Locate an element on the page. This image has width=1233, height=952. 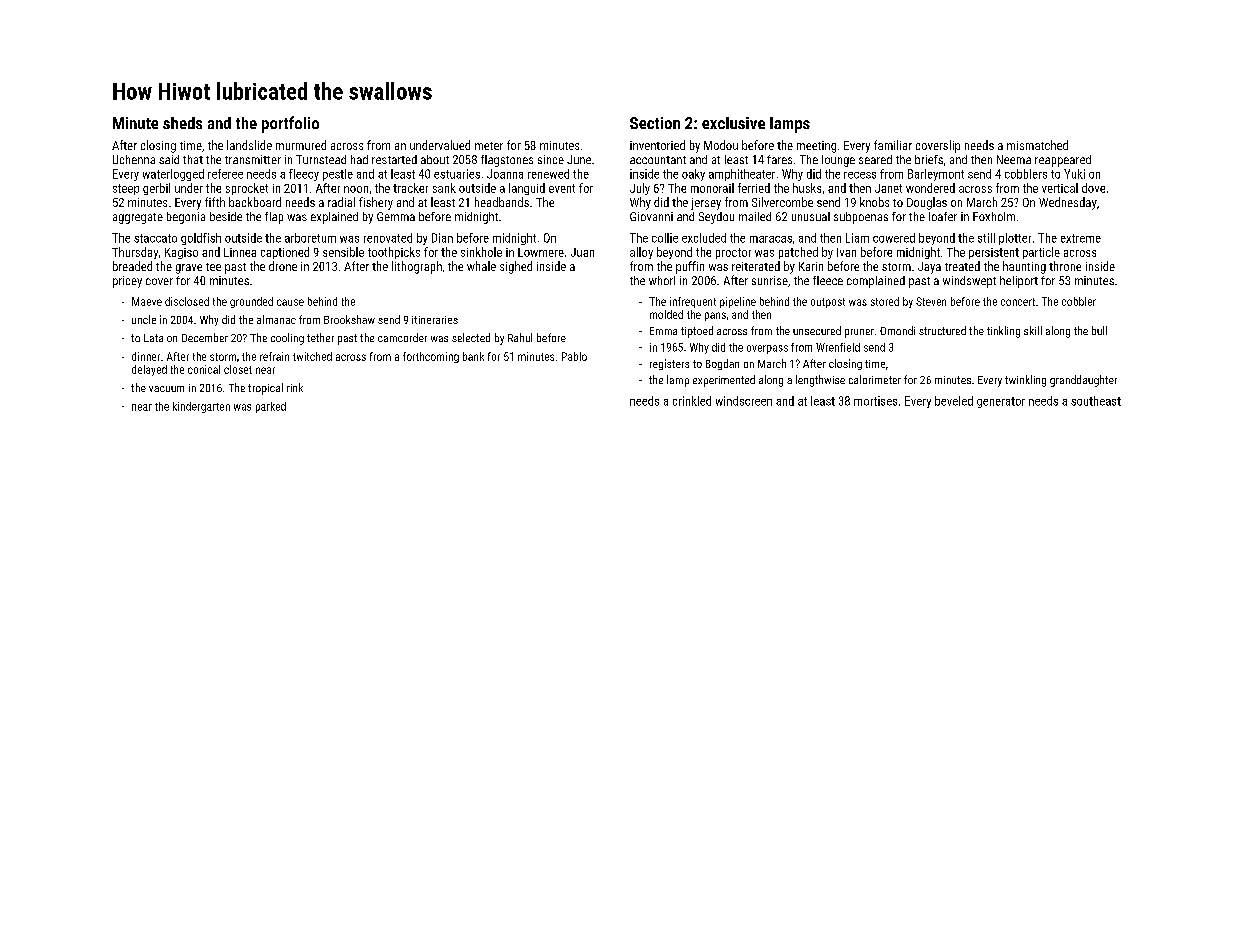
mismatched is located at coordinates (1037, 145).
